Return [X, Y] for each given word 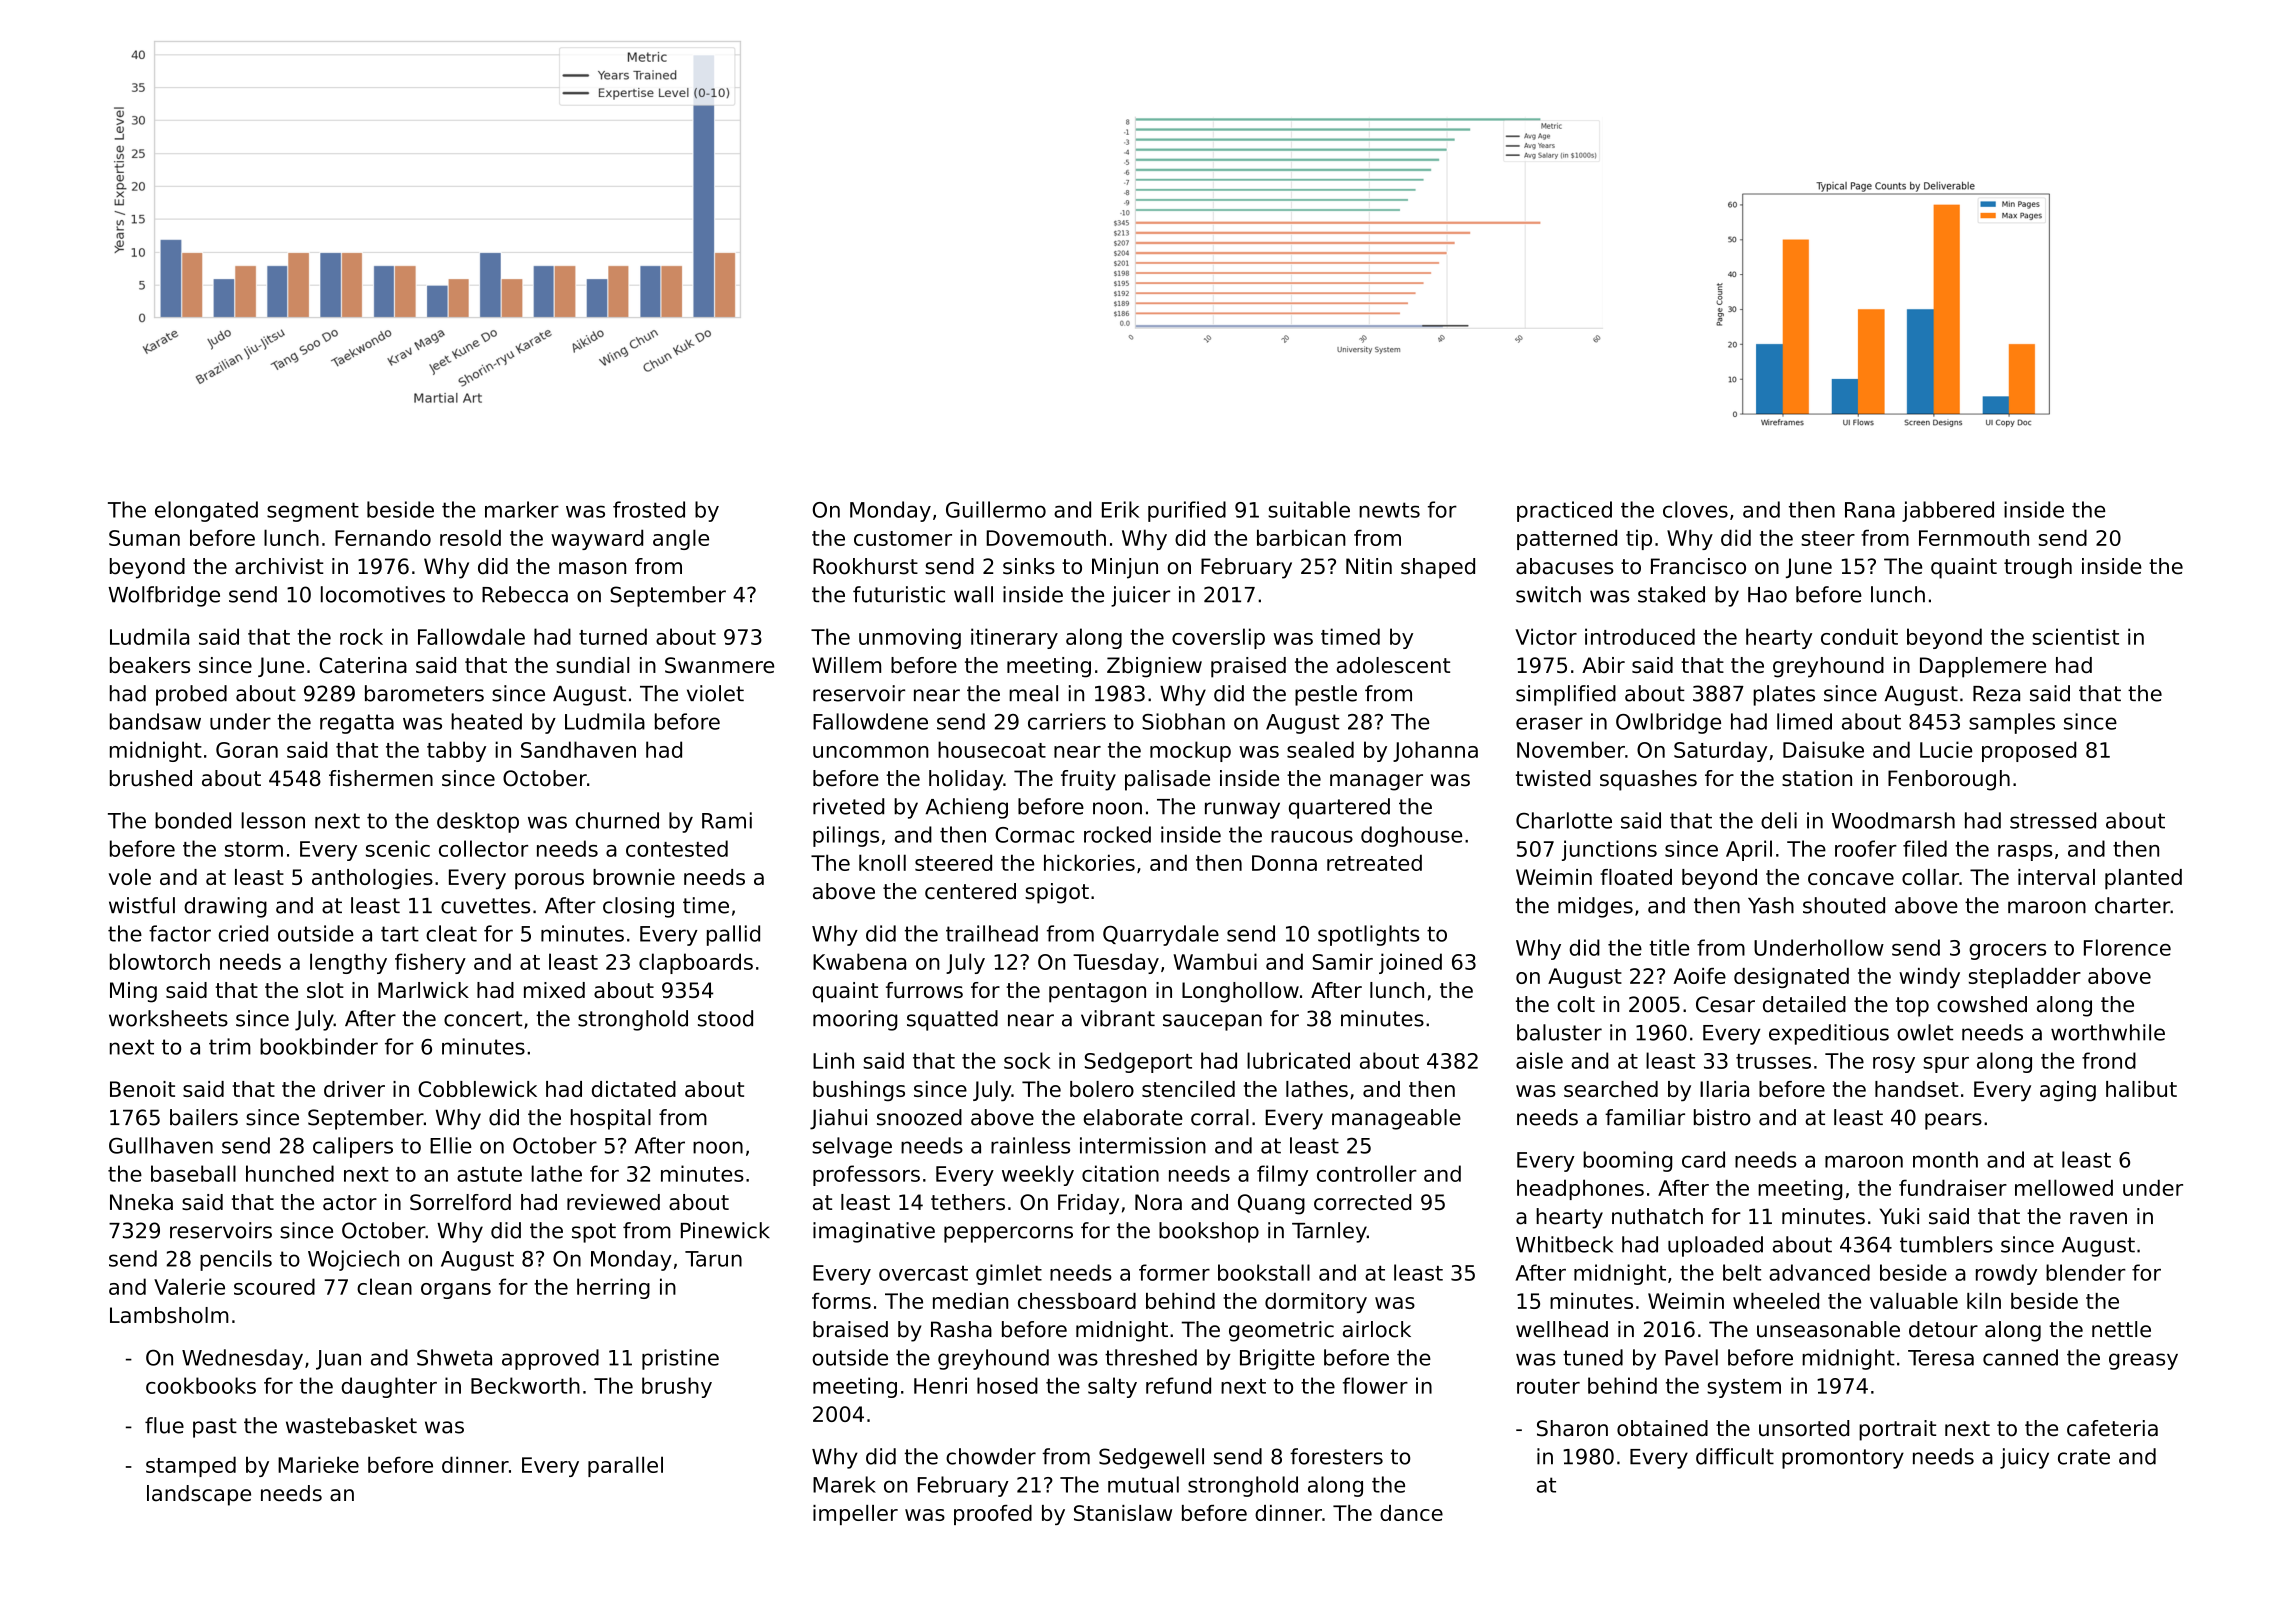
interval [2056, 877]
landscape [199, 1495]
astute [489, 1174]
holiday [966, 780]
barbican [1301, 537]
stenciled [1188, 1089]
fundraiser [1953, 1187]
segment [313, 512]
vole [130, 877]
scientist [2075, 636]
